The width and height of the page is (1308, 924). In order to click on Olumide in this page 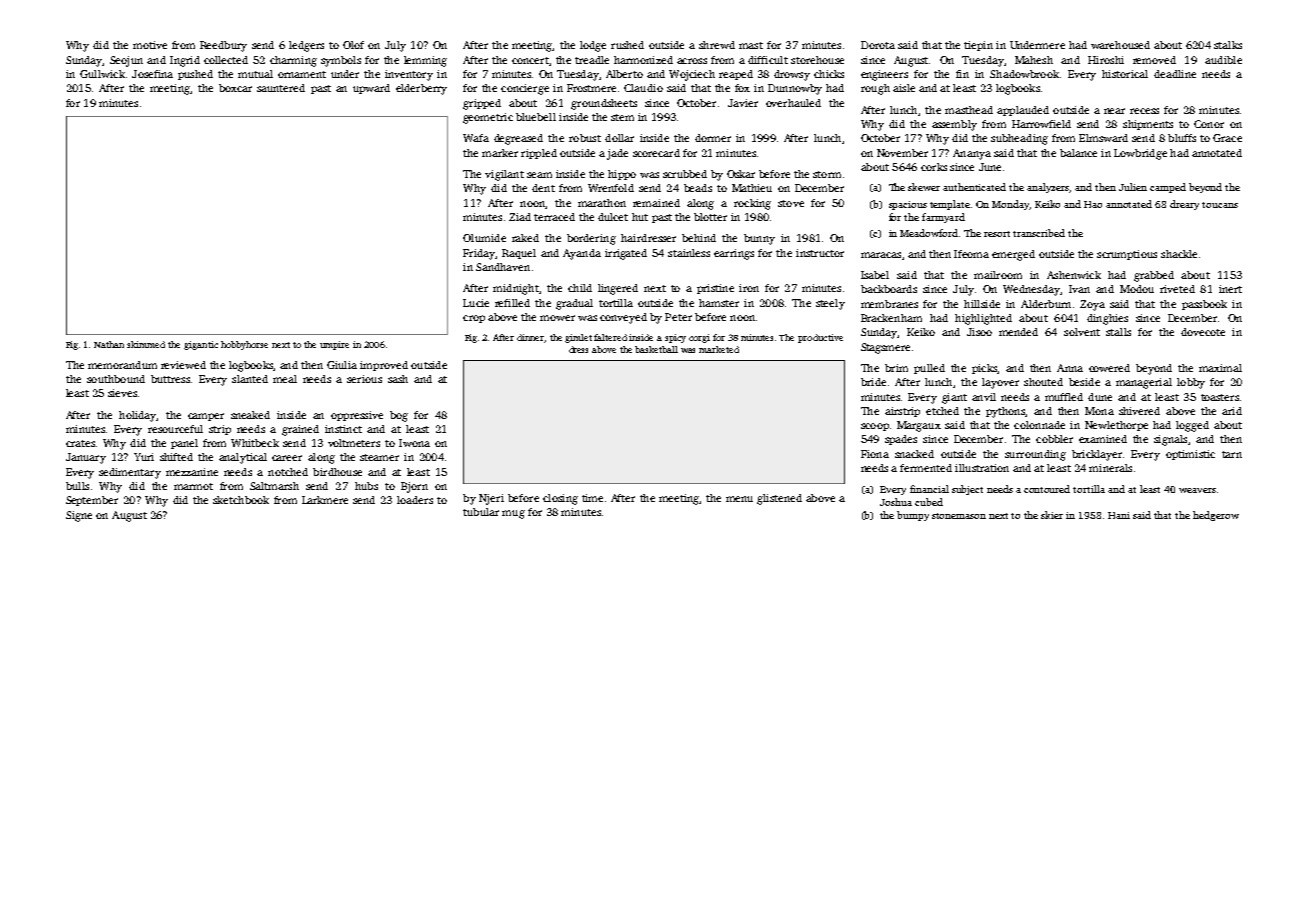, I will do `click(484, 238)`.
